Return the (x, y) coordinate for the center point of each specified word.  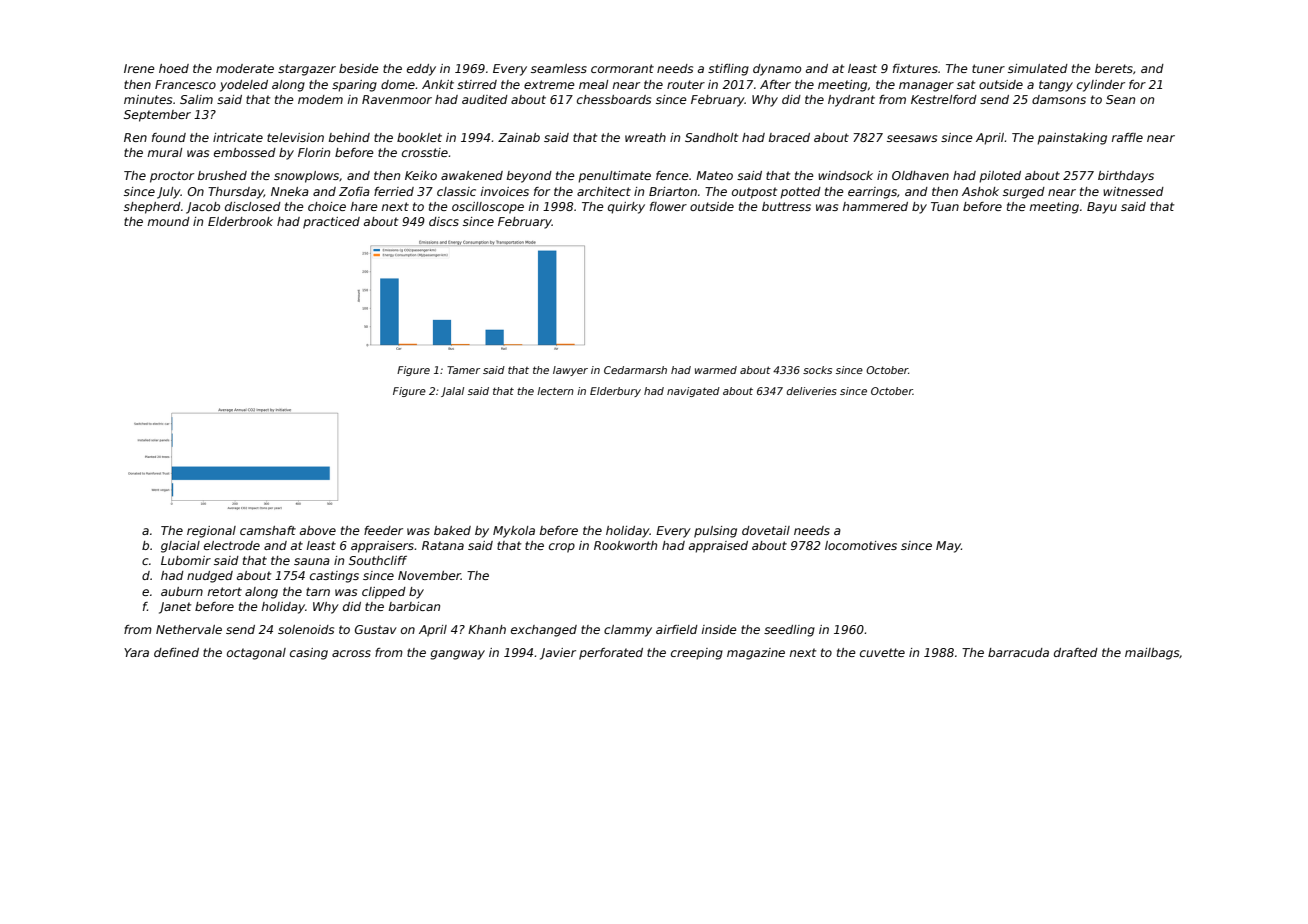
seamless (559, 68)
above (318, 530)
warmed (716, 370)
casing (309, 654)
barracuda (1018, 652)
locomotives (861, 545)
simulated (1038, 68)
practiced (331, 223)
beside (359, 68)
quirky (626, 208)
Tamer (463, 370)
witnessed (1133, 191)
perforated (611, 654)
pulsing (715, 532)
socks (817, 370)
